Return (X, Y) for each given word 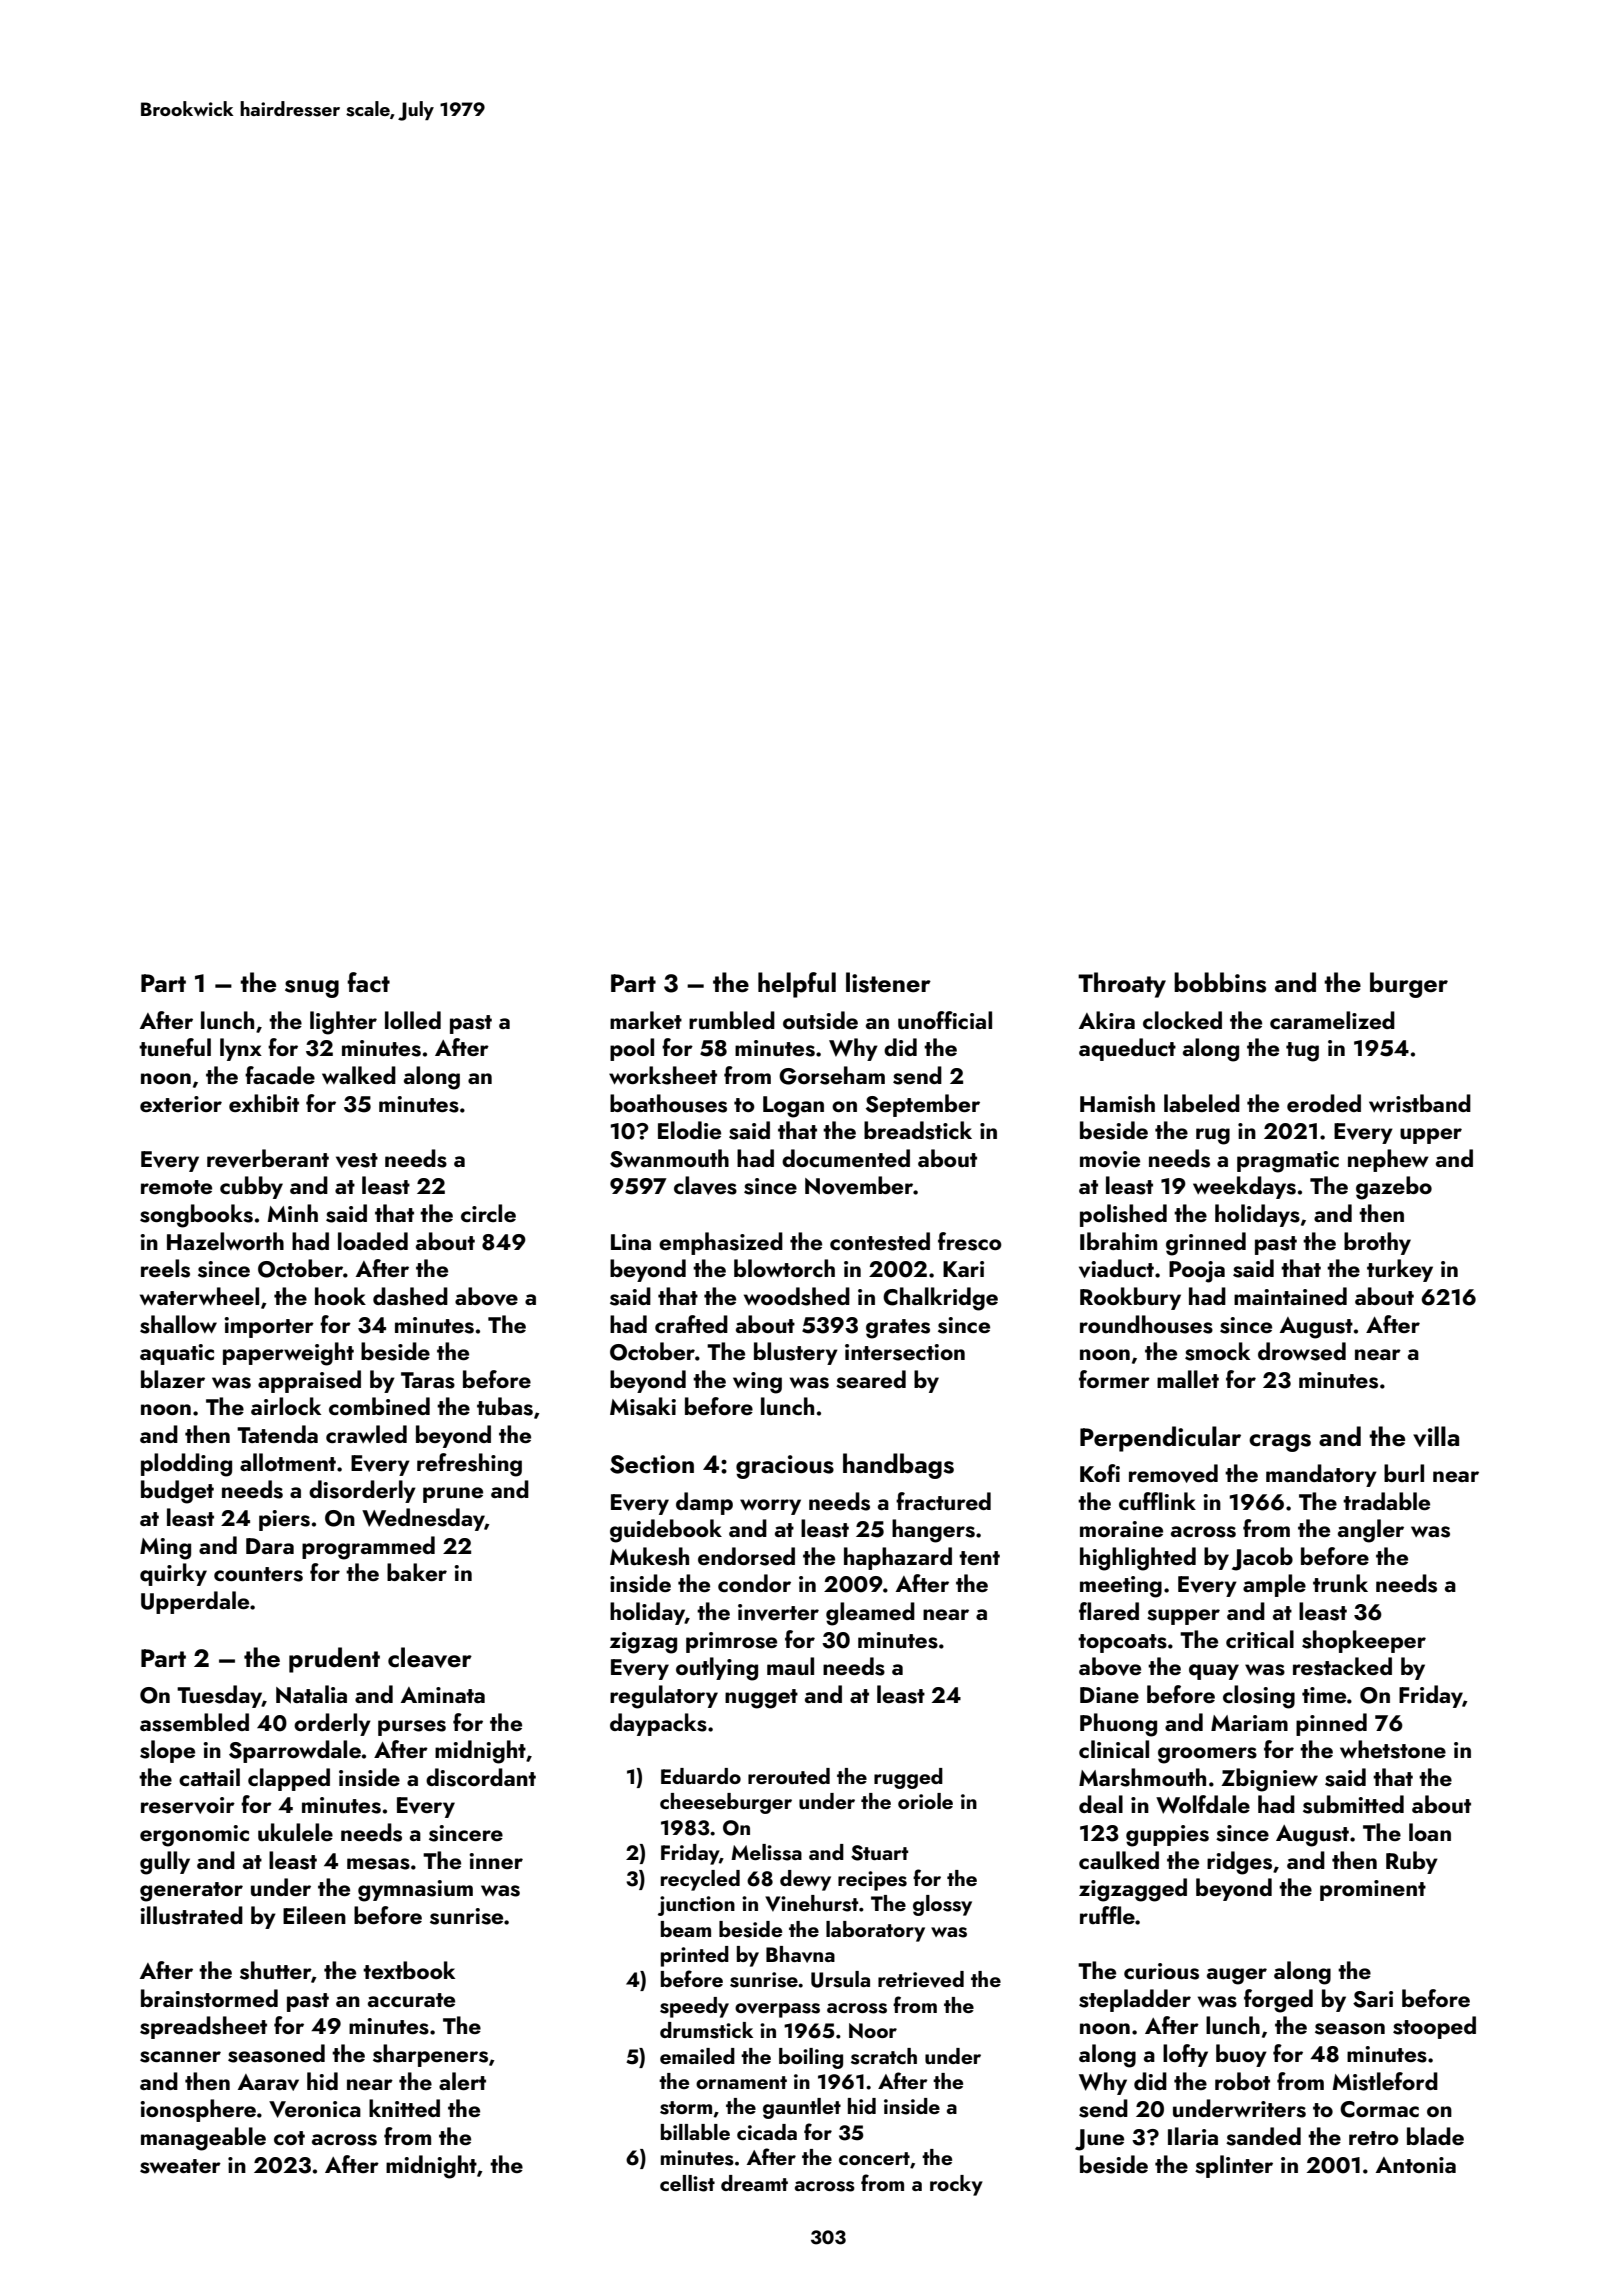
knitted (404, 2108)
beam (686, 1929)
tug (1302, 1052)
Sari (1373, 1999)
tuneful (175, 1047)
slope (167, 1751)
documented (846, 1158)
